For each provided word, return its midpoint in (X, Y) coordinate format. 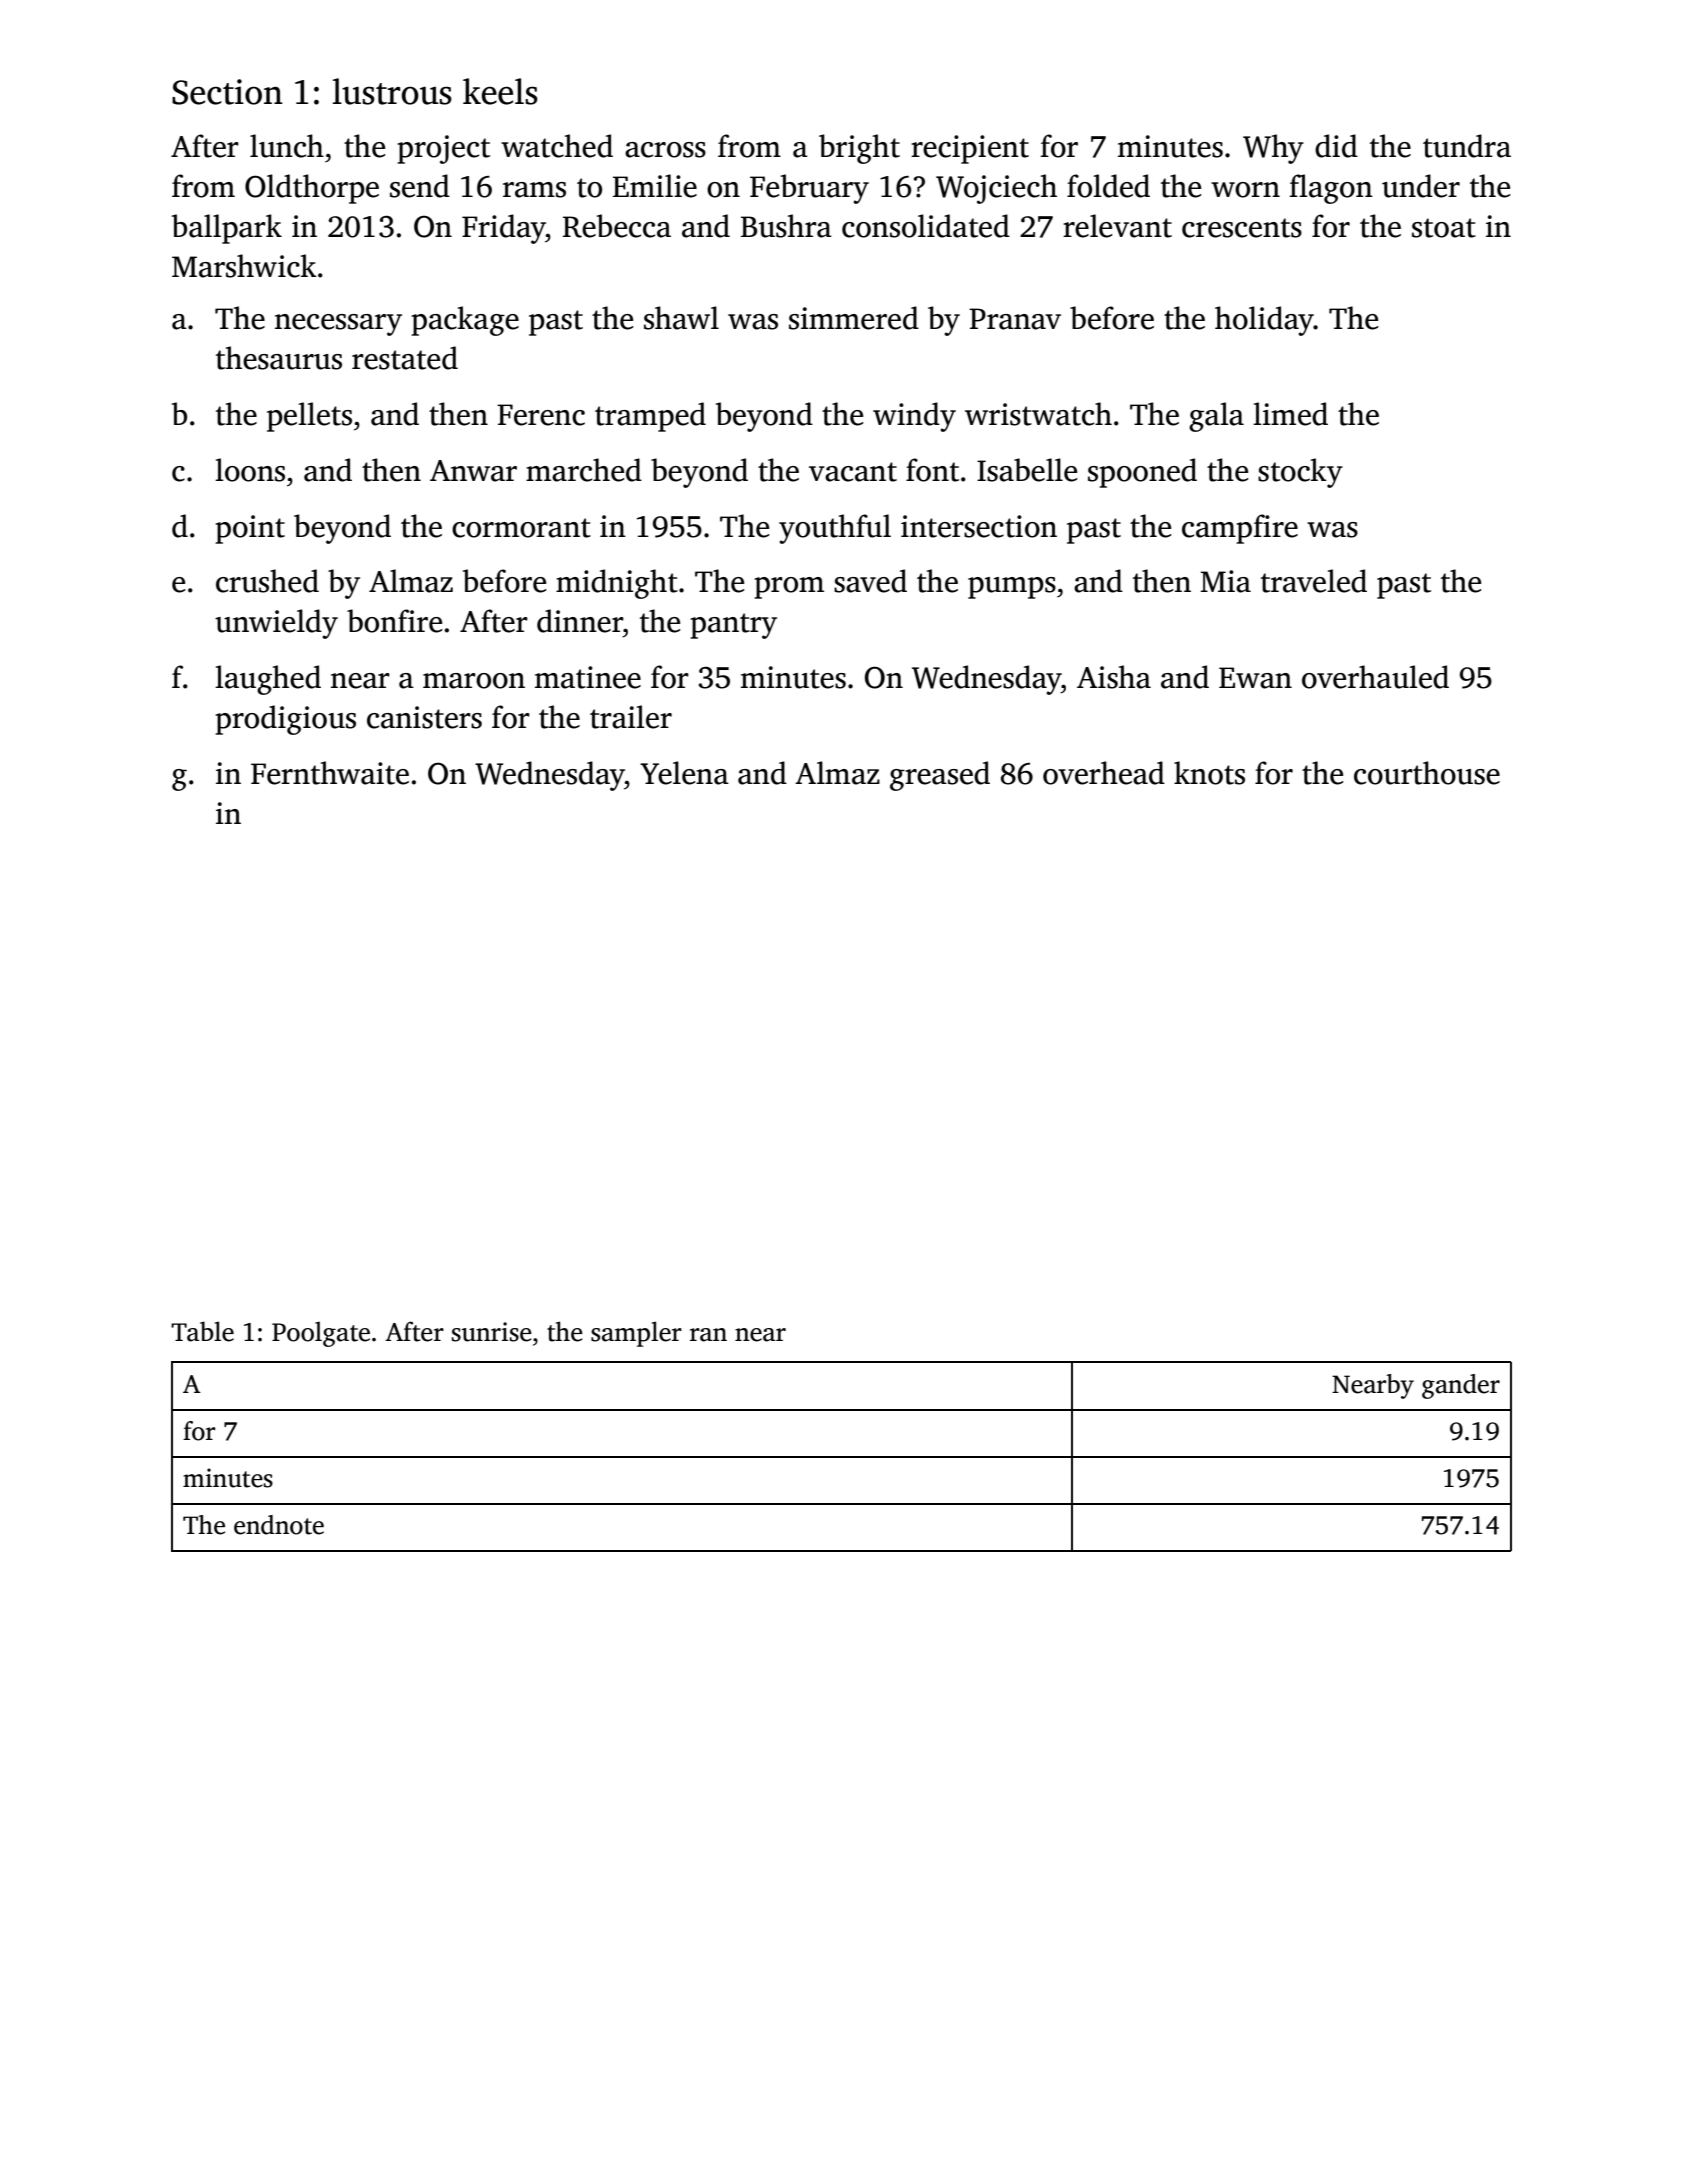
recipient (970, 149)
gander (1461, 1386)
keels (500, 91)
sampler (636, 1334)
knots (1209, 773)
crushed (267, 581)
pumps (1012, 588)
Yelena (684, 773)
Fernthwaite (330, 773)
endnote (279, 1525)
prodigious (285, 720)
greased (940, 776)
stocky (1300, 473)
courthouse (1427, 773)
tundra (1467, 146)
